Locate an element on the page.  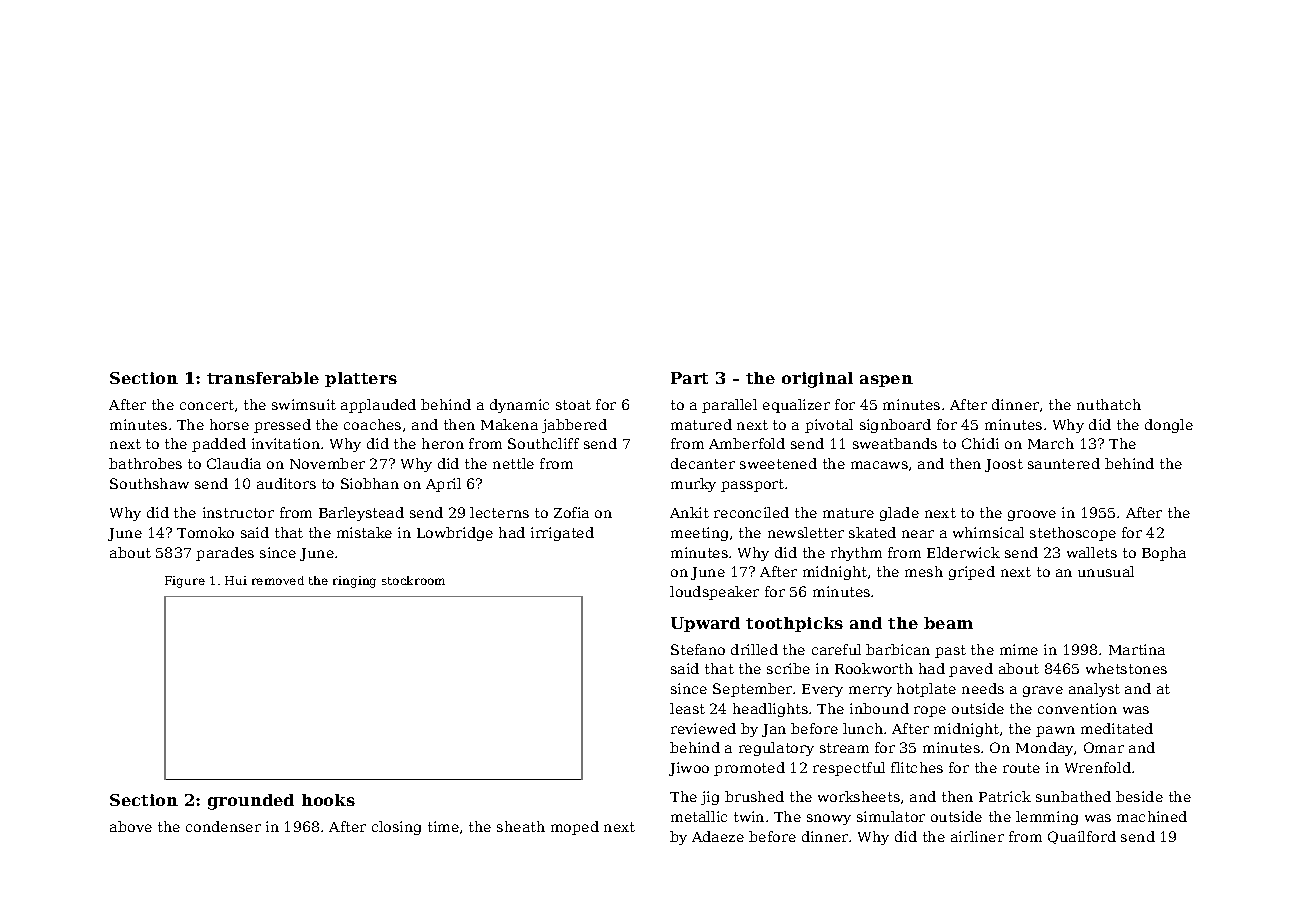
signboard is located at coordinates (895, 426).
